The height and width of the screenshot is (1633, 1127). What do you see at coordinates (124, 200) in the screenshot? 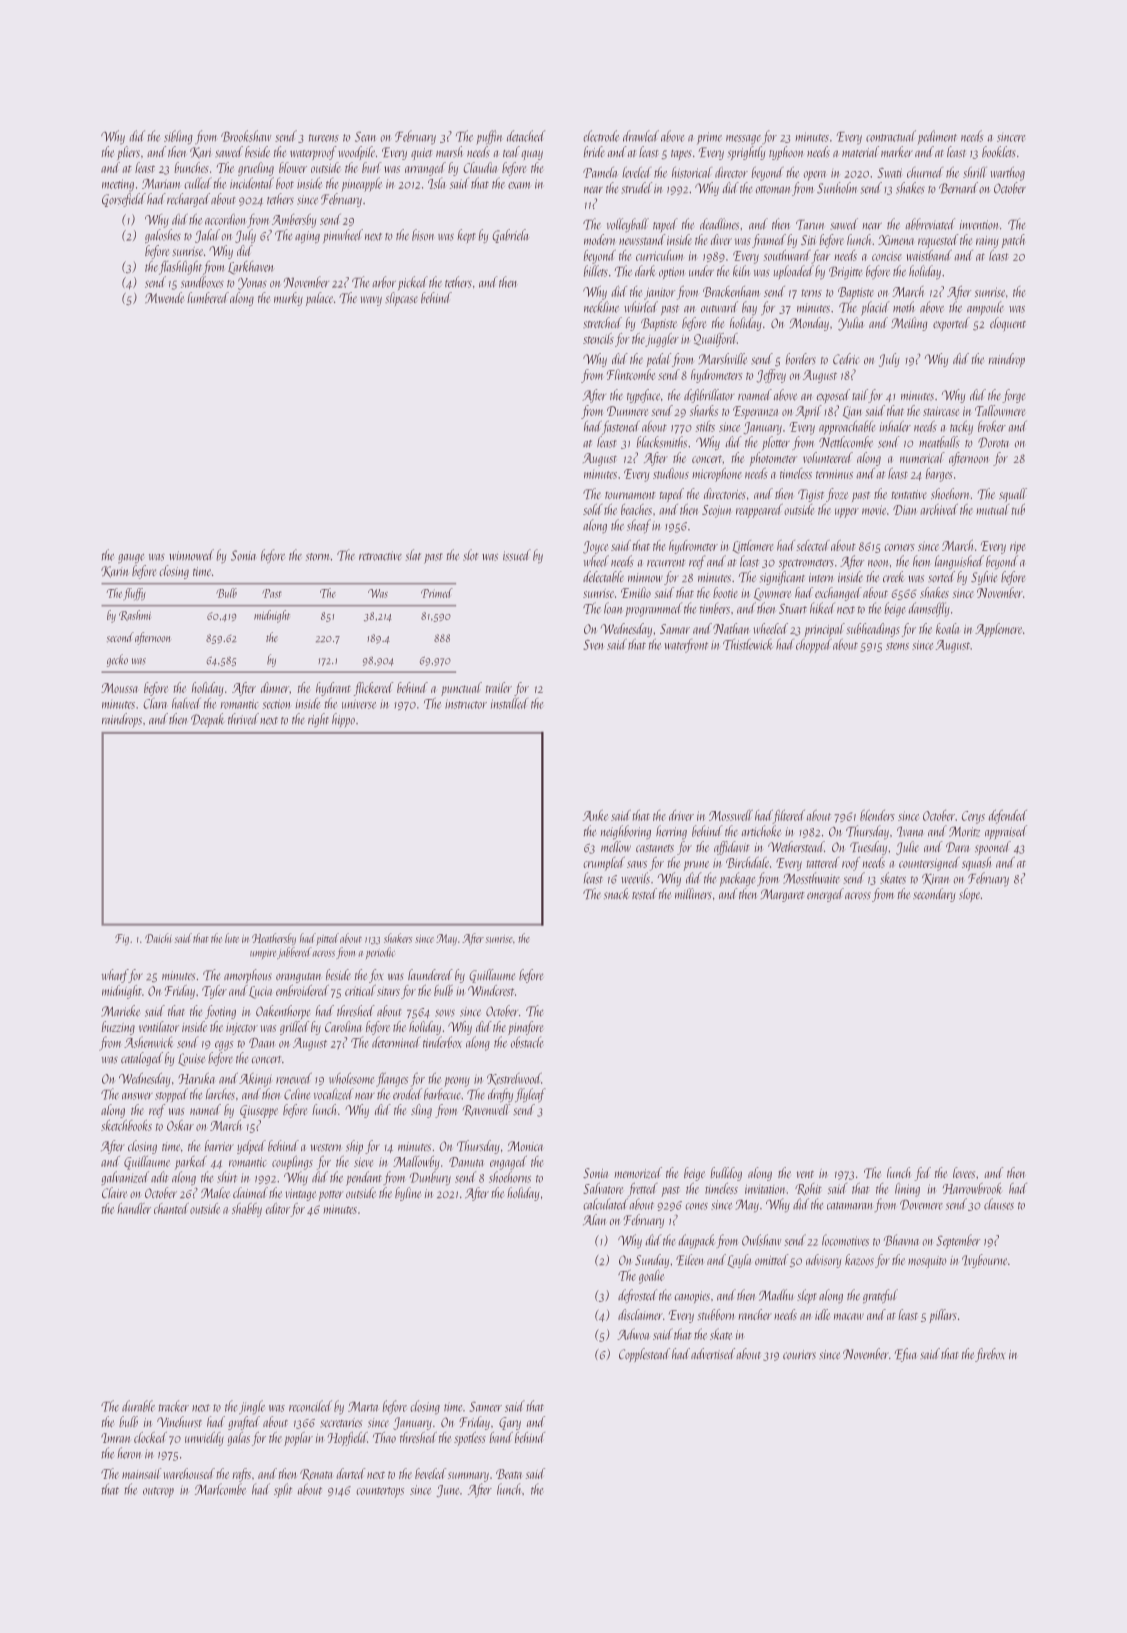
I see `Gorsefield` at bounding box center [124, 200].
